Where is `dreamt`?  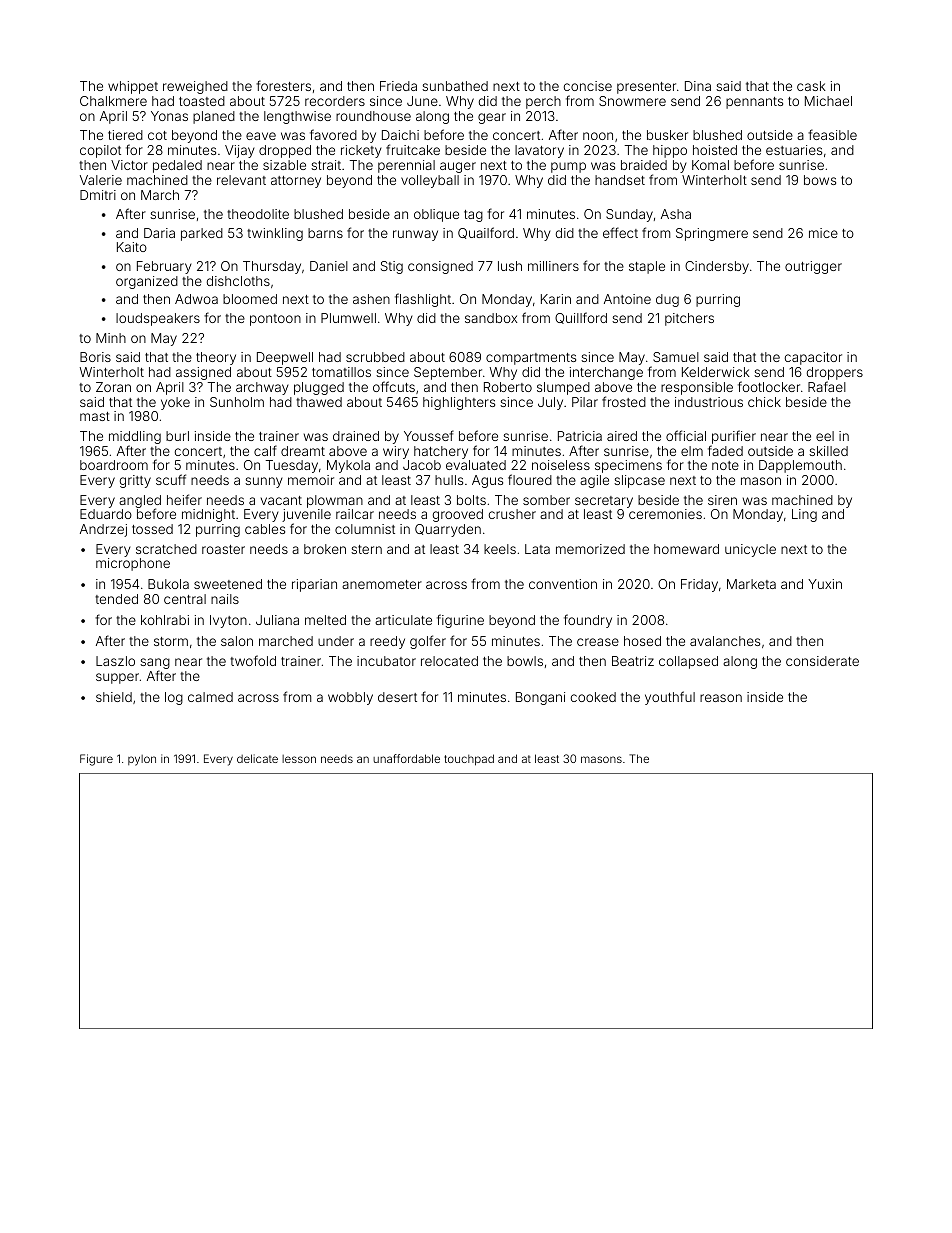
dreamt is located at coordinates (303, 451).
